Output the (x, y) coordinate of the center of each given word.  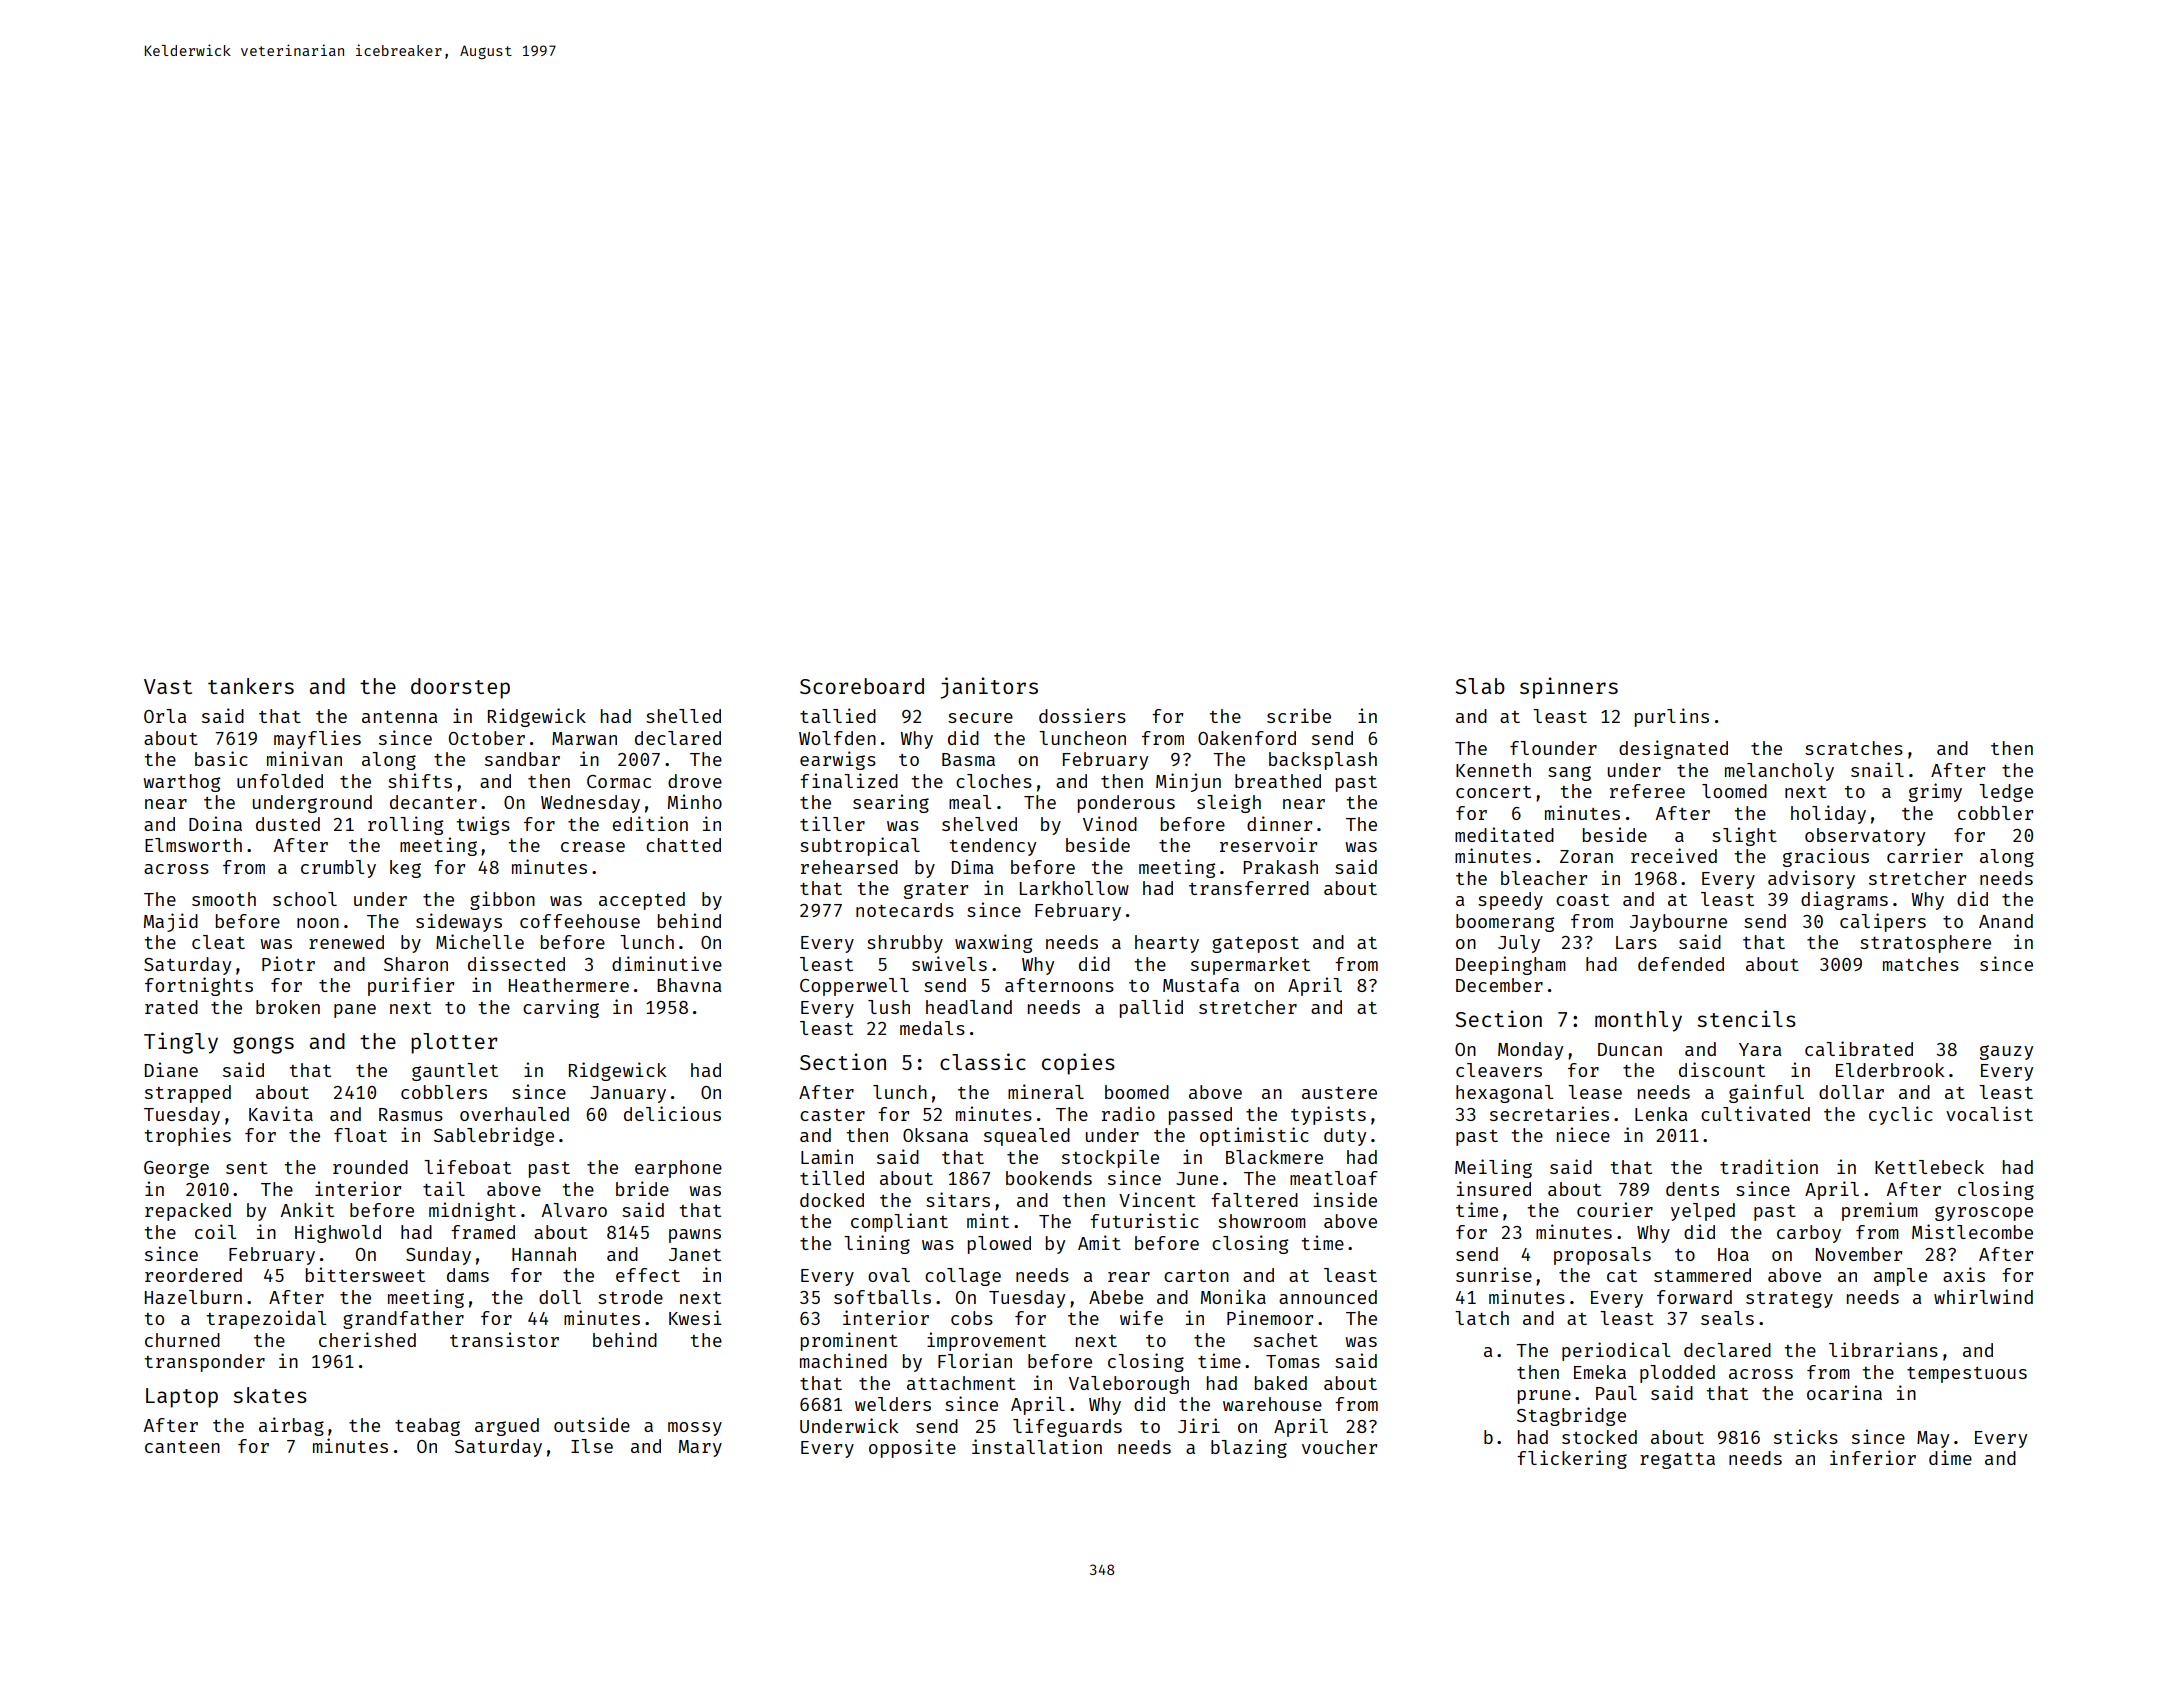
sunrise (1494, 1274)
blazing (1249, 1448)
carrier (1925, 855)
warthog (181, 783)
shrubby (905, 944)
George (176, 1169)
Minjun (1188, 782)
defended (1681, 964)
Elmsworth (193, 845)
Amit (1099, 1242)
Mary (700, 1448)
